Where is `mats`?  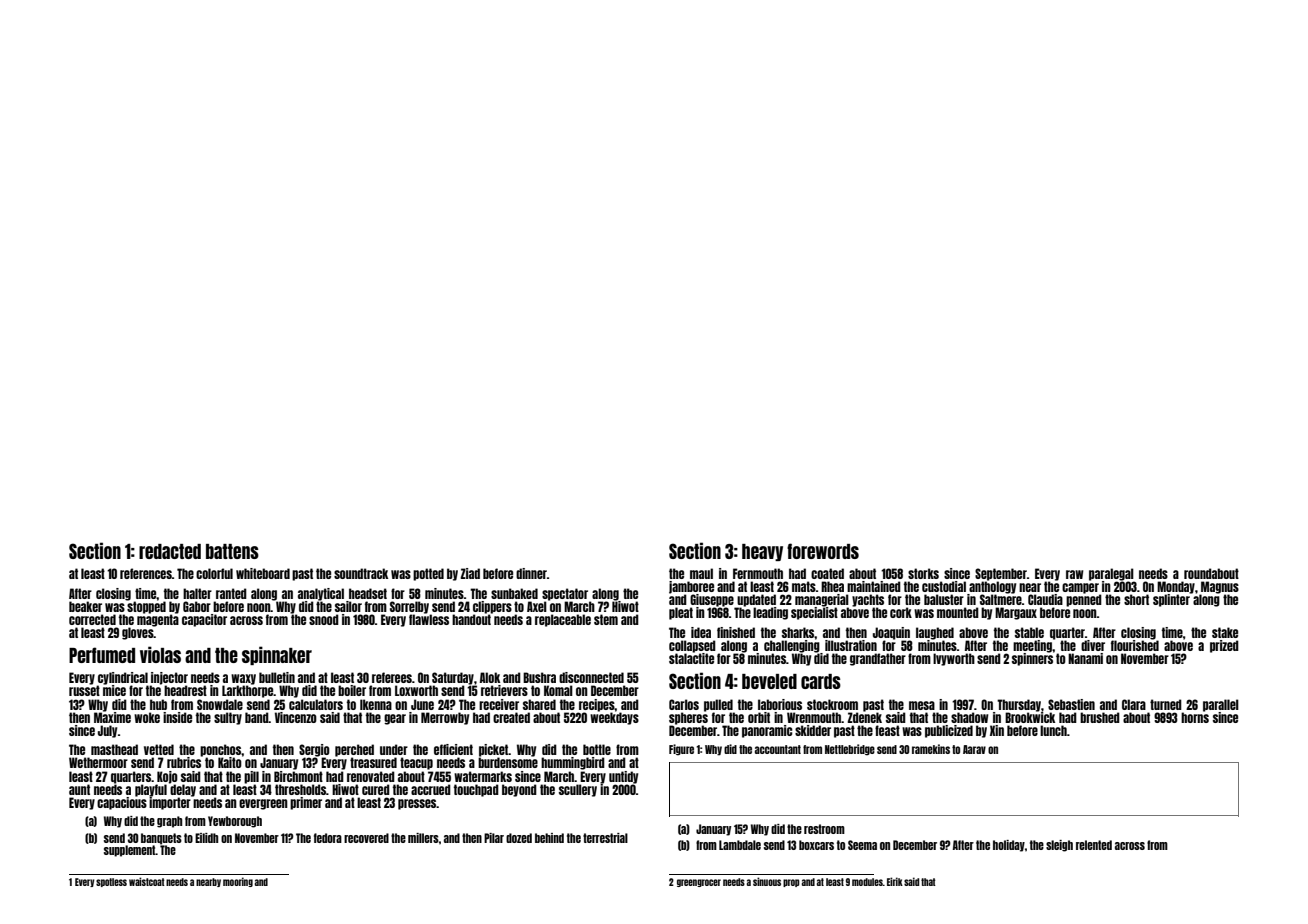 mats is located at coordinates (804, 586).
